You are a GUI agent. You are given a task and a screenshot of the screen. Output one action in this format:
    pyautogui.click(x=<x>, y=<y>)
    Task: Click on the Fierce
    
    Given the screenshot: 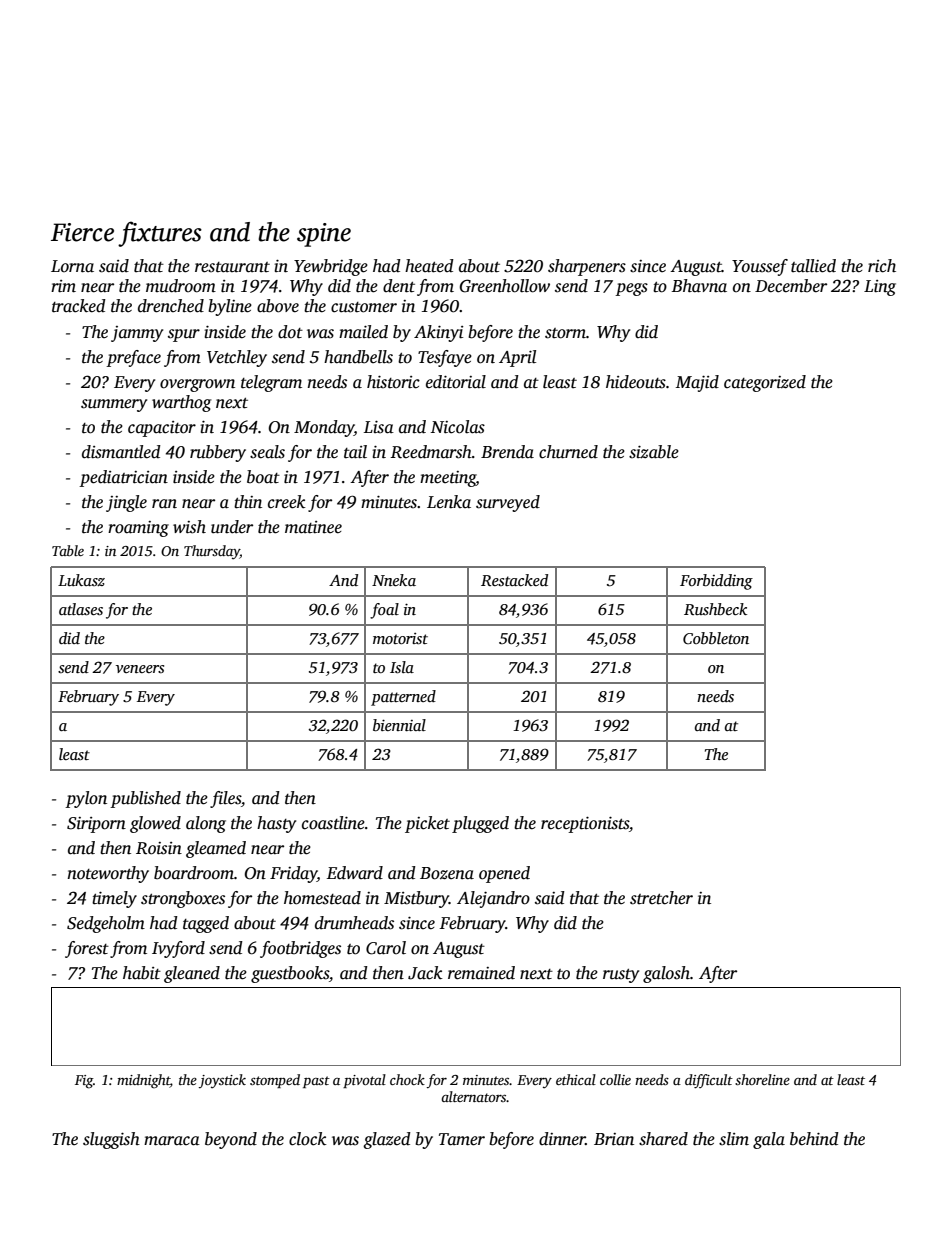 What is the action you would take?
    pyautogui.click(x=82, y=232)
